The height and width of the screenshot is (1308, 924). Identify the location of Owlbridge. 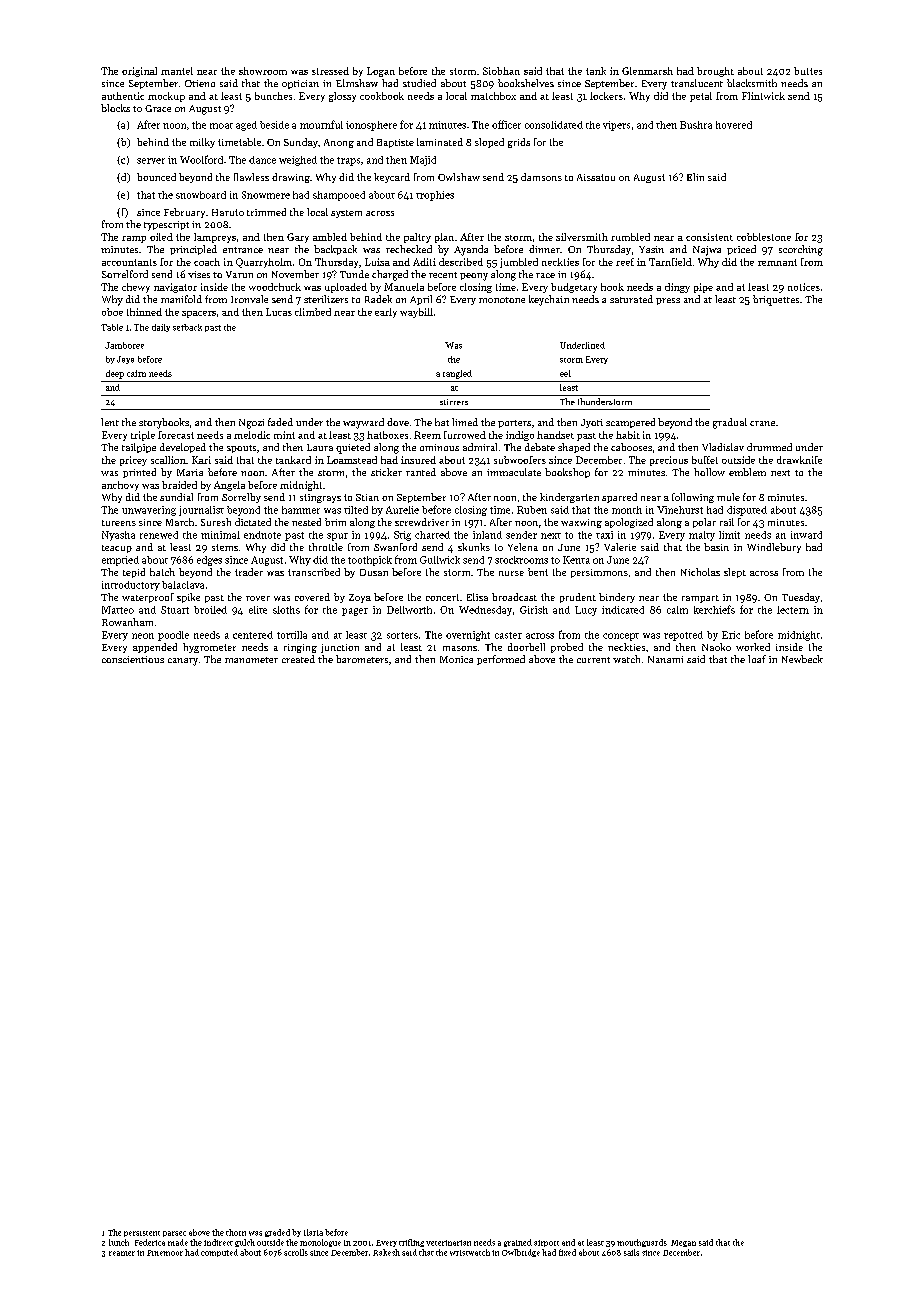
(521, 1253).
